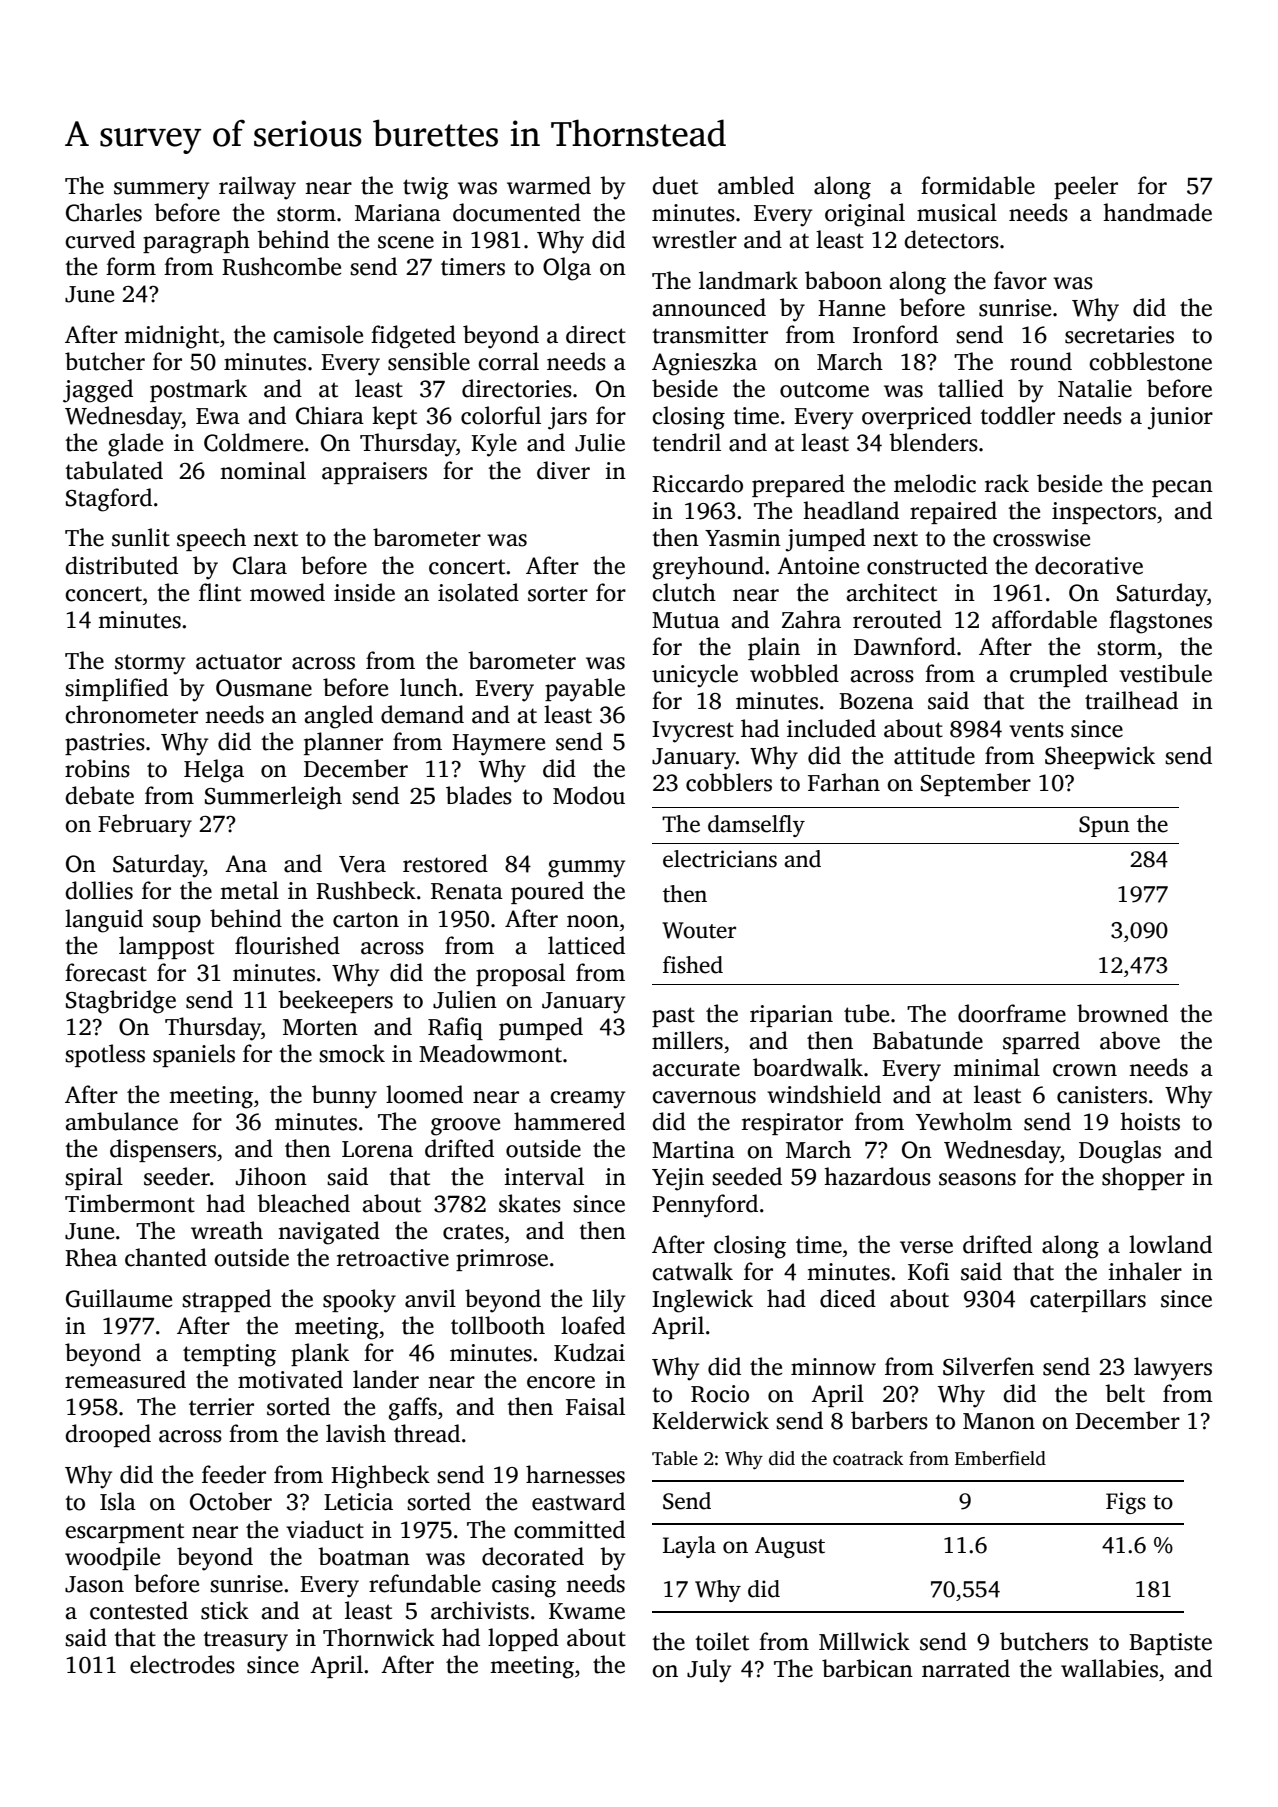  Describe the element at coordinates (260, 565) in the document. I see `Clara` at that location.
